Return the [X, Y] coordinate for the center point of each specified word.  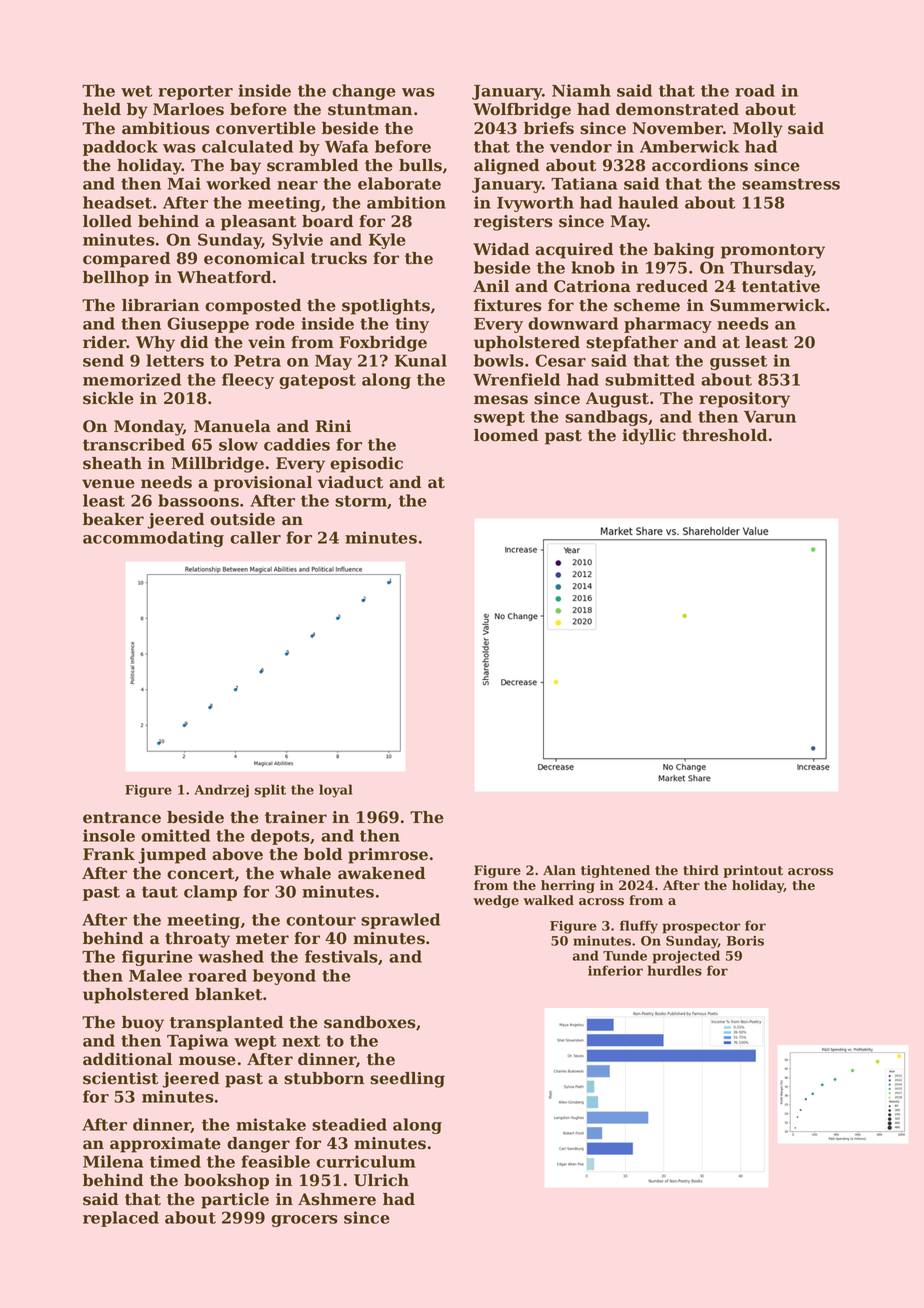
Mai [184, 183]
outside [242, 519]
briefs [549, 128]
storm [361, 501]
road [755, 90]
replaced [121, 1219]
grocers [304, 1221]
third [701, 870]
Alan [559, 870]
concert [200, 874]
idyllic [649, 437]
